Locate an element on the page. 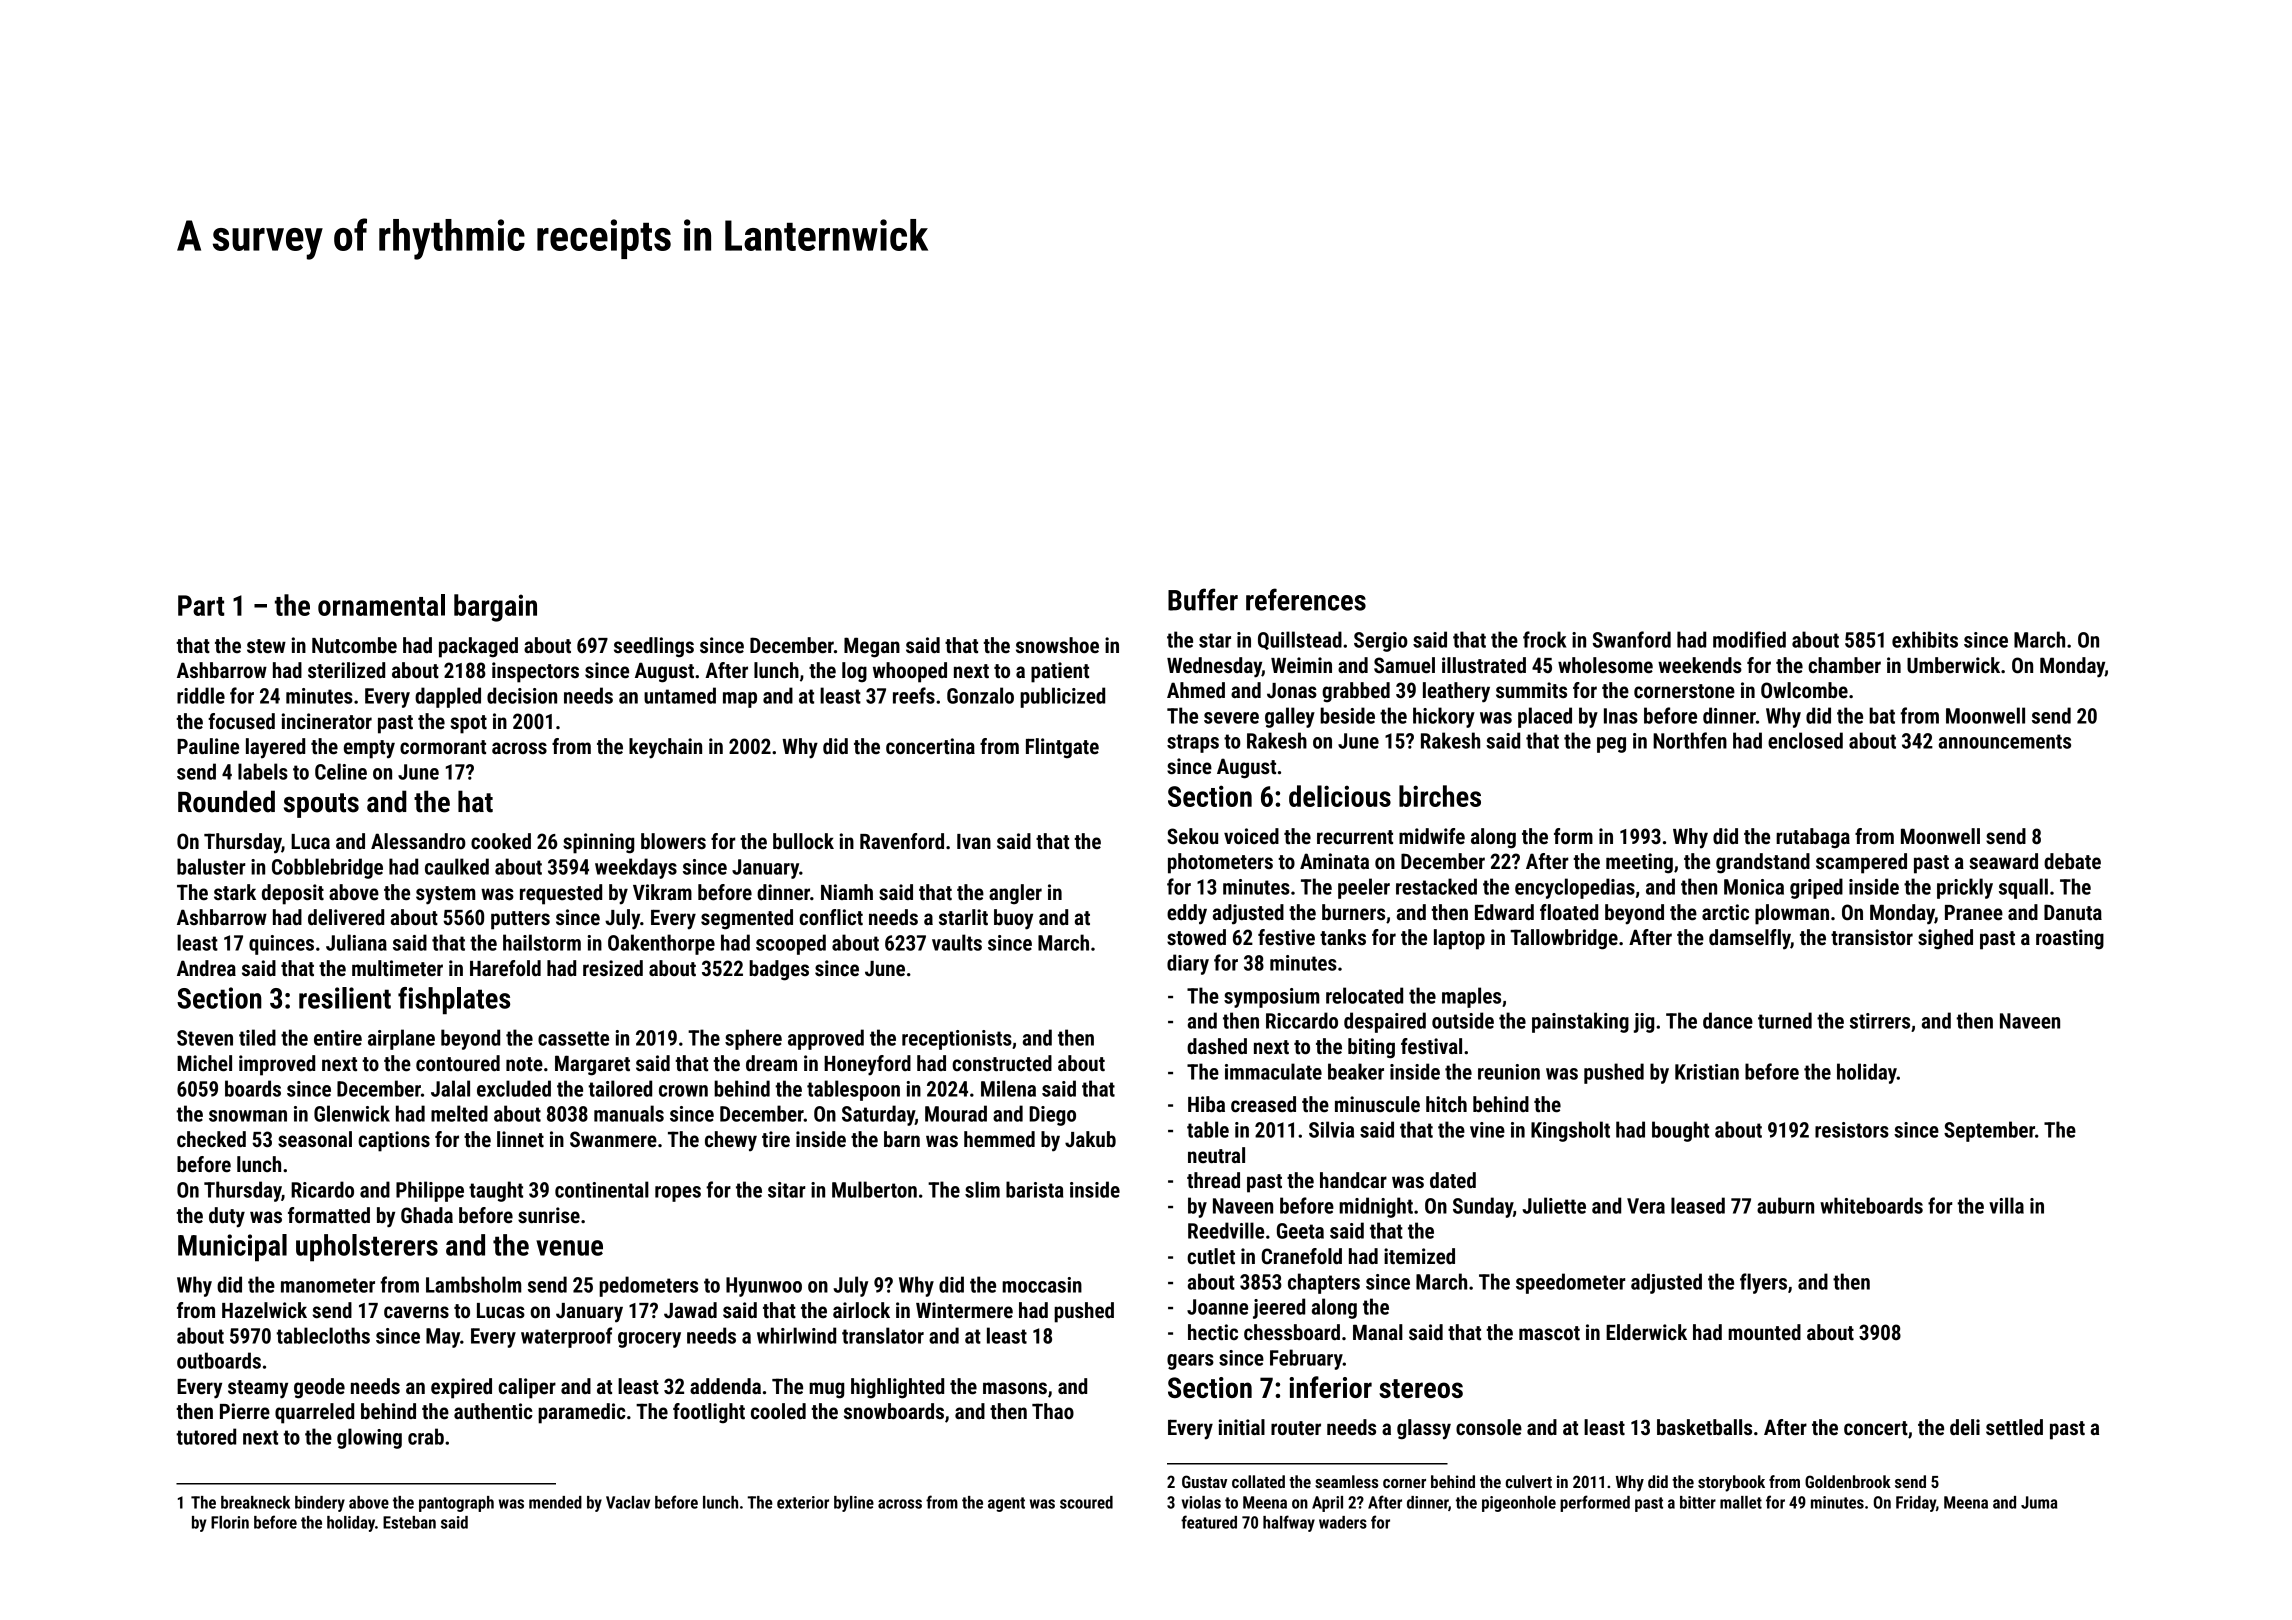  Friday is located at coordinates (1916, 1504).
